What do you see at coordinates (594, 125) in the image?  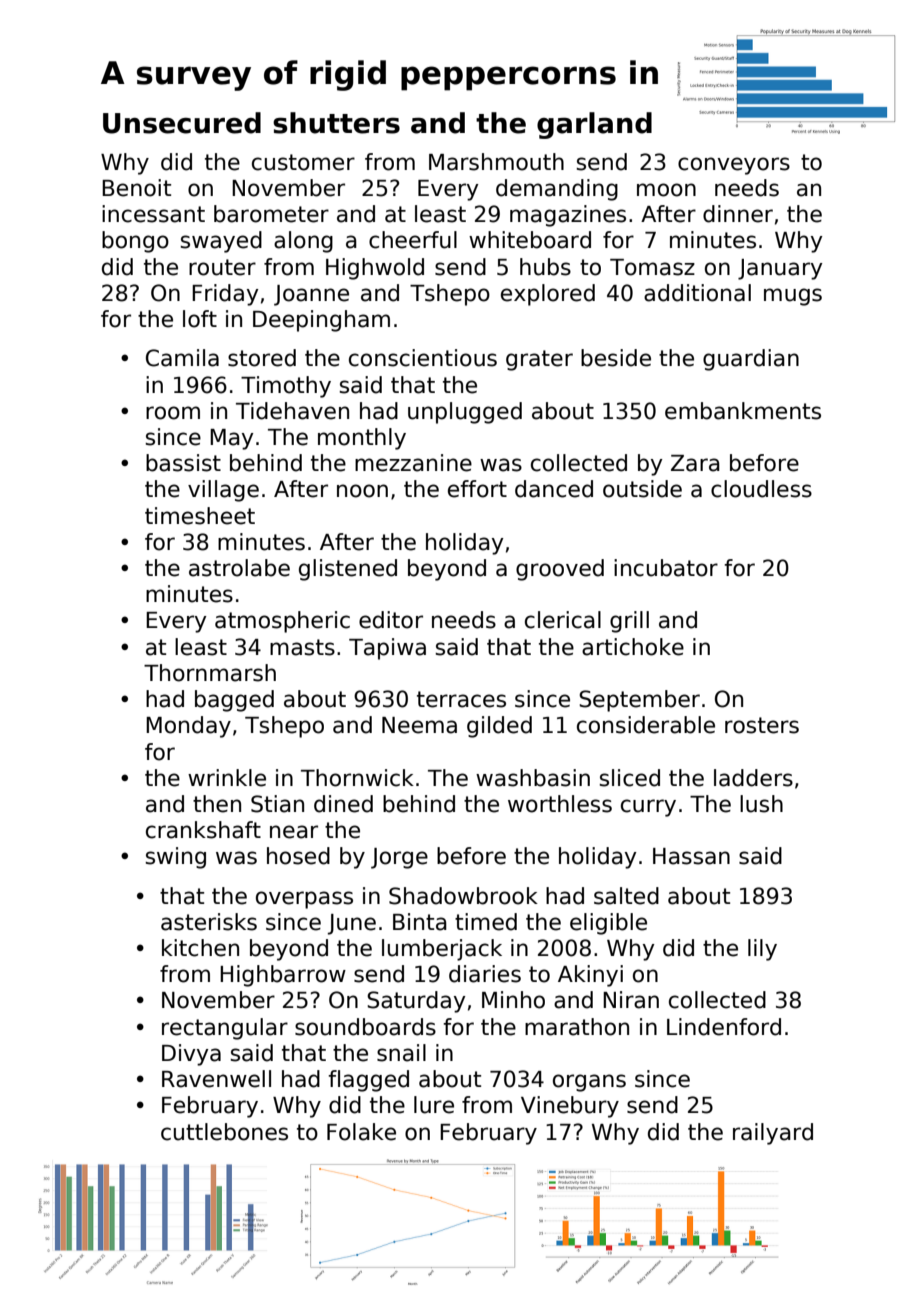 I see `garland` at bounding box center [594, 125].
